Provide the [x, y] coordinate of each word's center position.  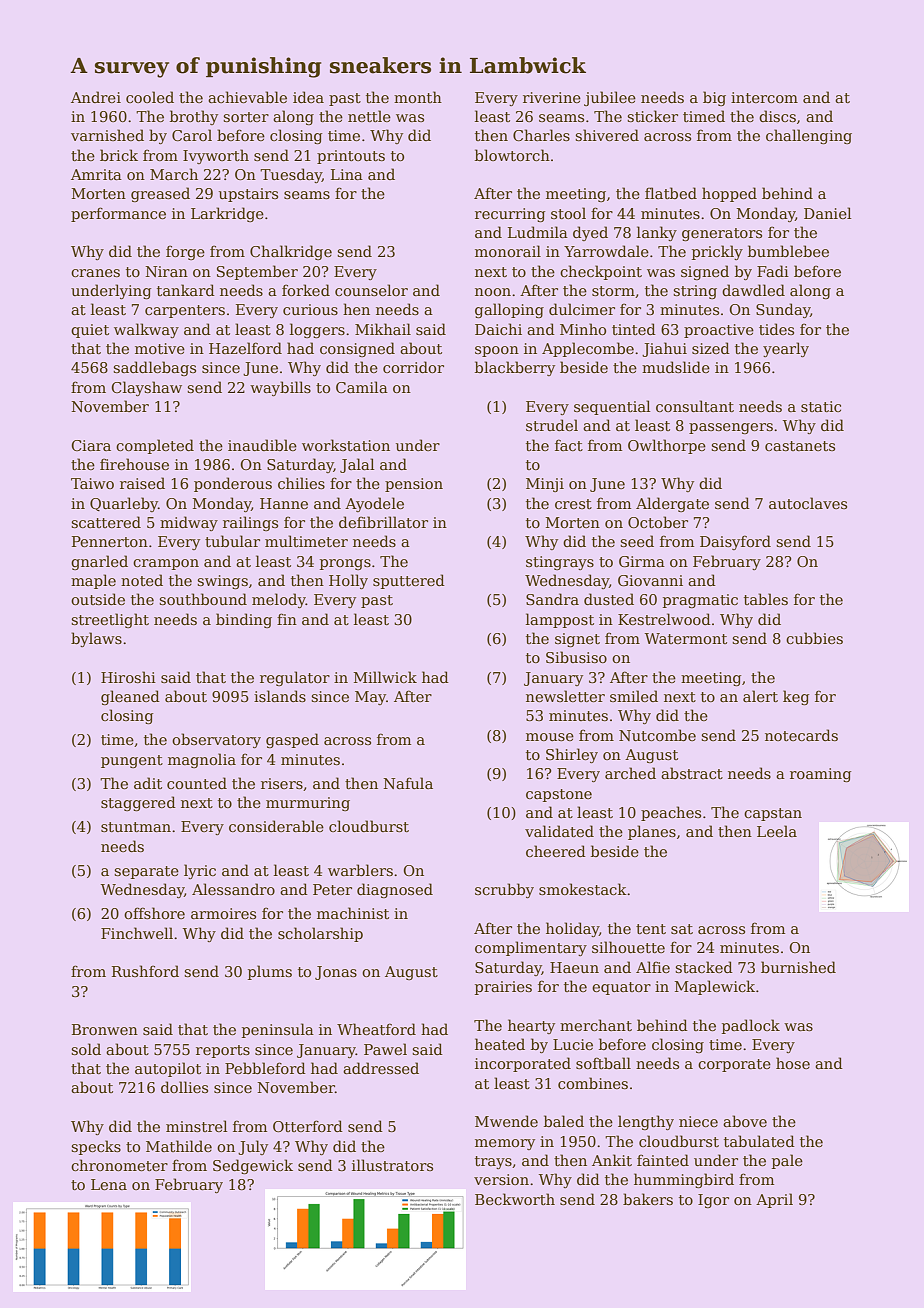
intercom [764, 97]
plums [270, 972]
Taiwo [92, 483]
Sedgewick [253, 1166]
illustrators [392, 1165]
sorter [246, 117]
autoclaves [808, 503]
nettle [369, 116]
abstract [692, 773]
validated [559, 831]
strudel [552, 425]
